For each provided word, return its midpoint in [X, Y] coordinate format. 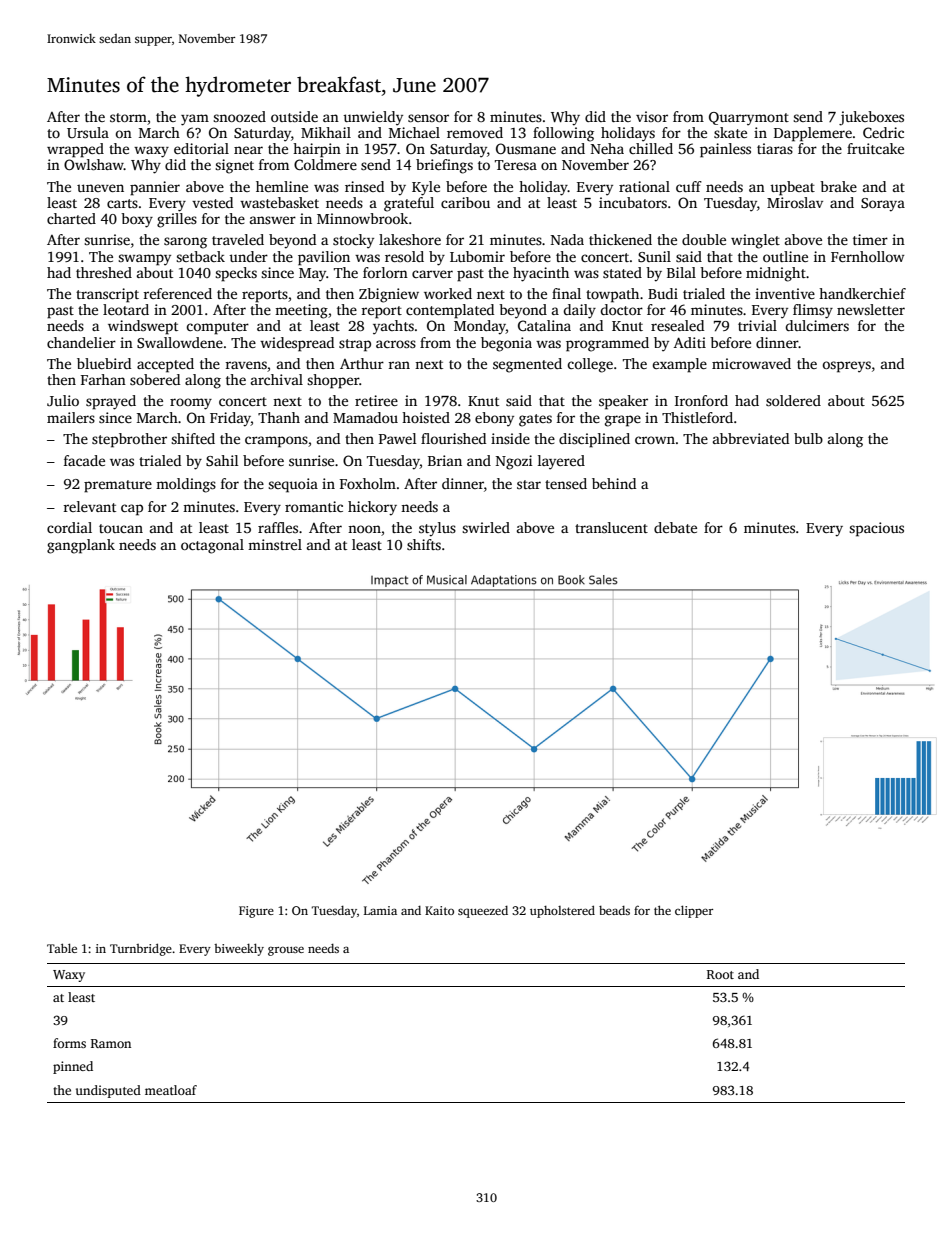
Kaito [439, 910]
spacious [876, 529]
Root [720, 974]
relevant [90, 506]
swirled [486, 527]
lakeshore [410, 239]
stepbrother [129, 440]
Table [62, 948]
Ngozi [514, 462]
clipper [694, 911]
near [248, 150]
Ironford [701, 400]
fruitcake [875, 148]
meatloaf [171, 1090]
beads [614, 910]
